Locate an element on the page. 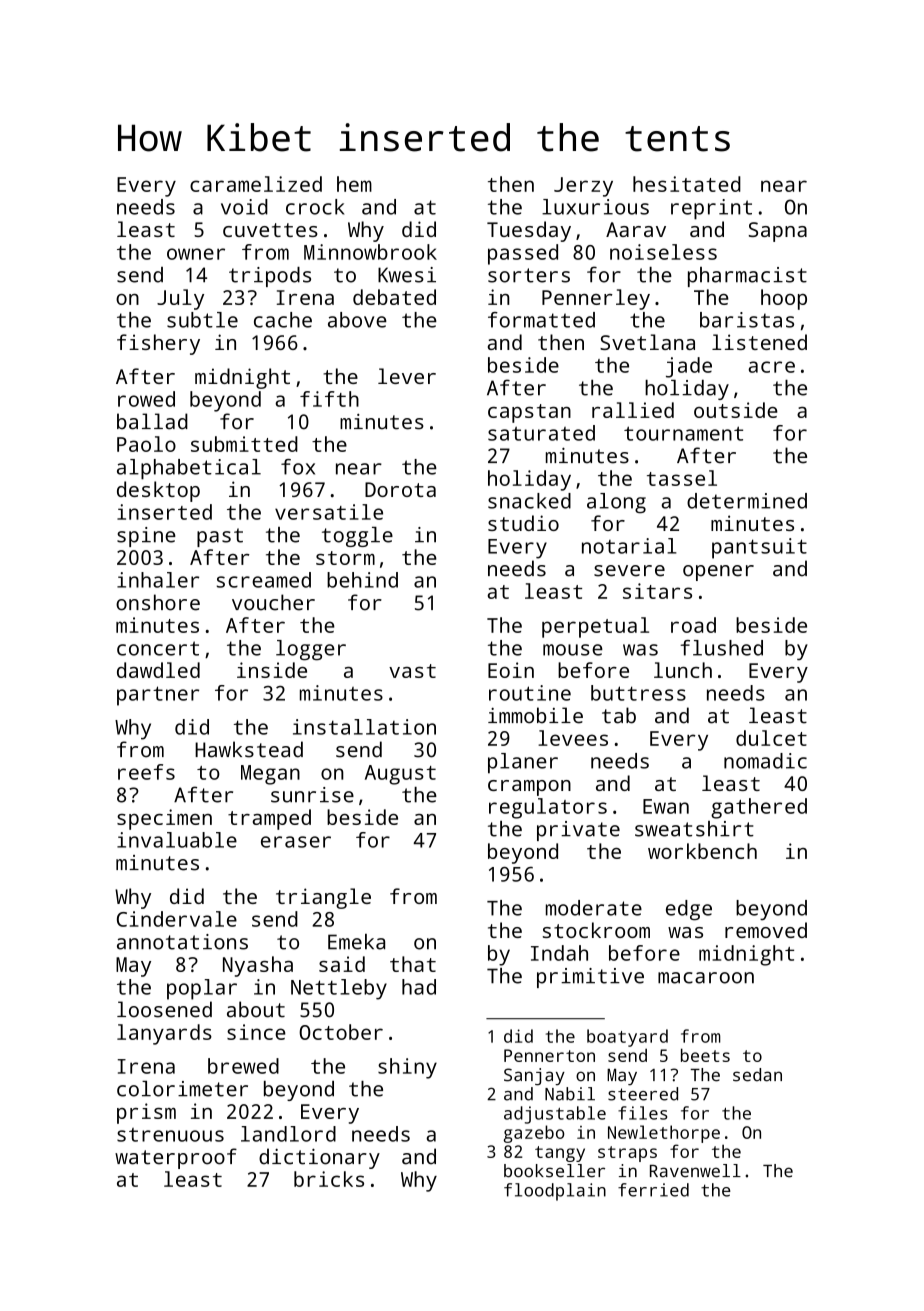  hoop is located at coordinates (784, 299).
